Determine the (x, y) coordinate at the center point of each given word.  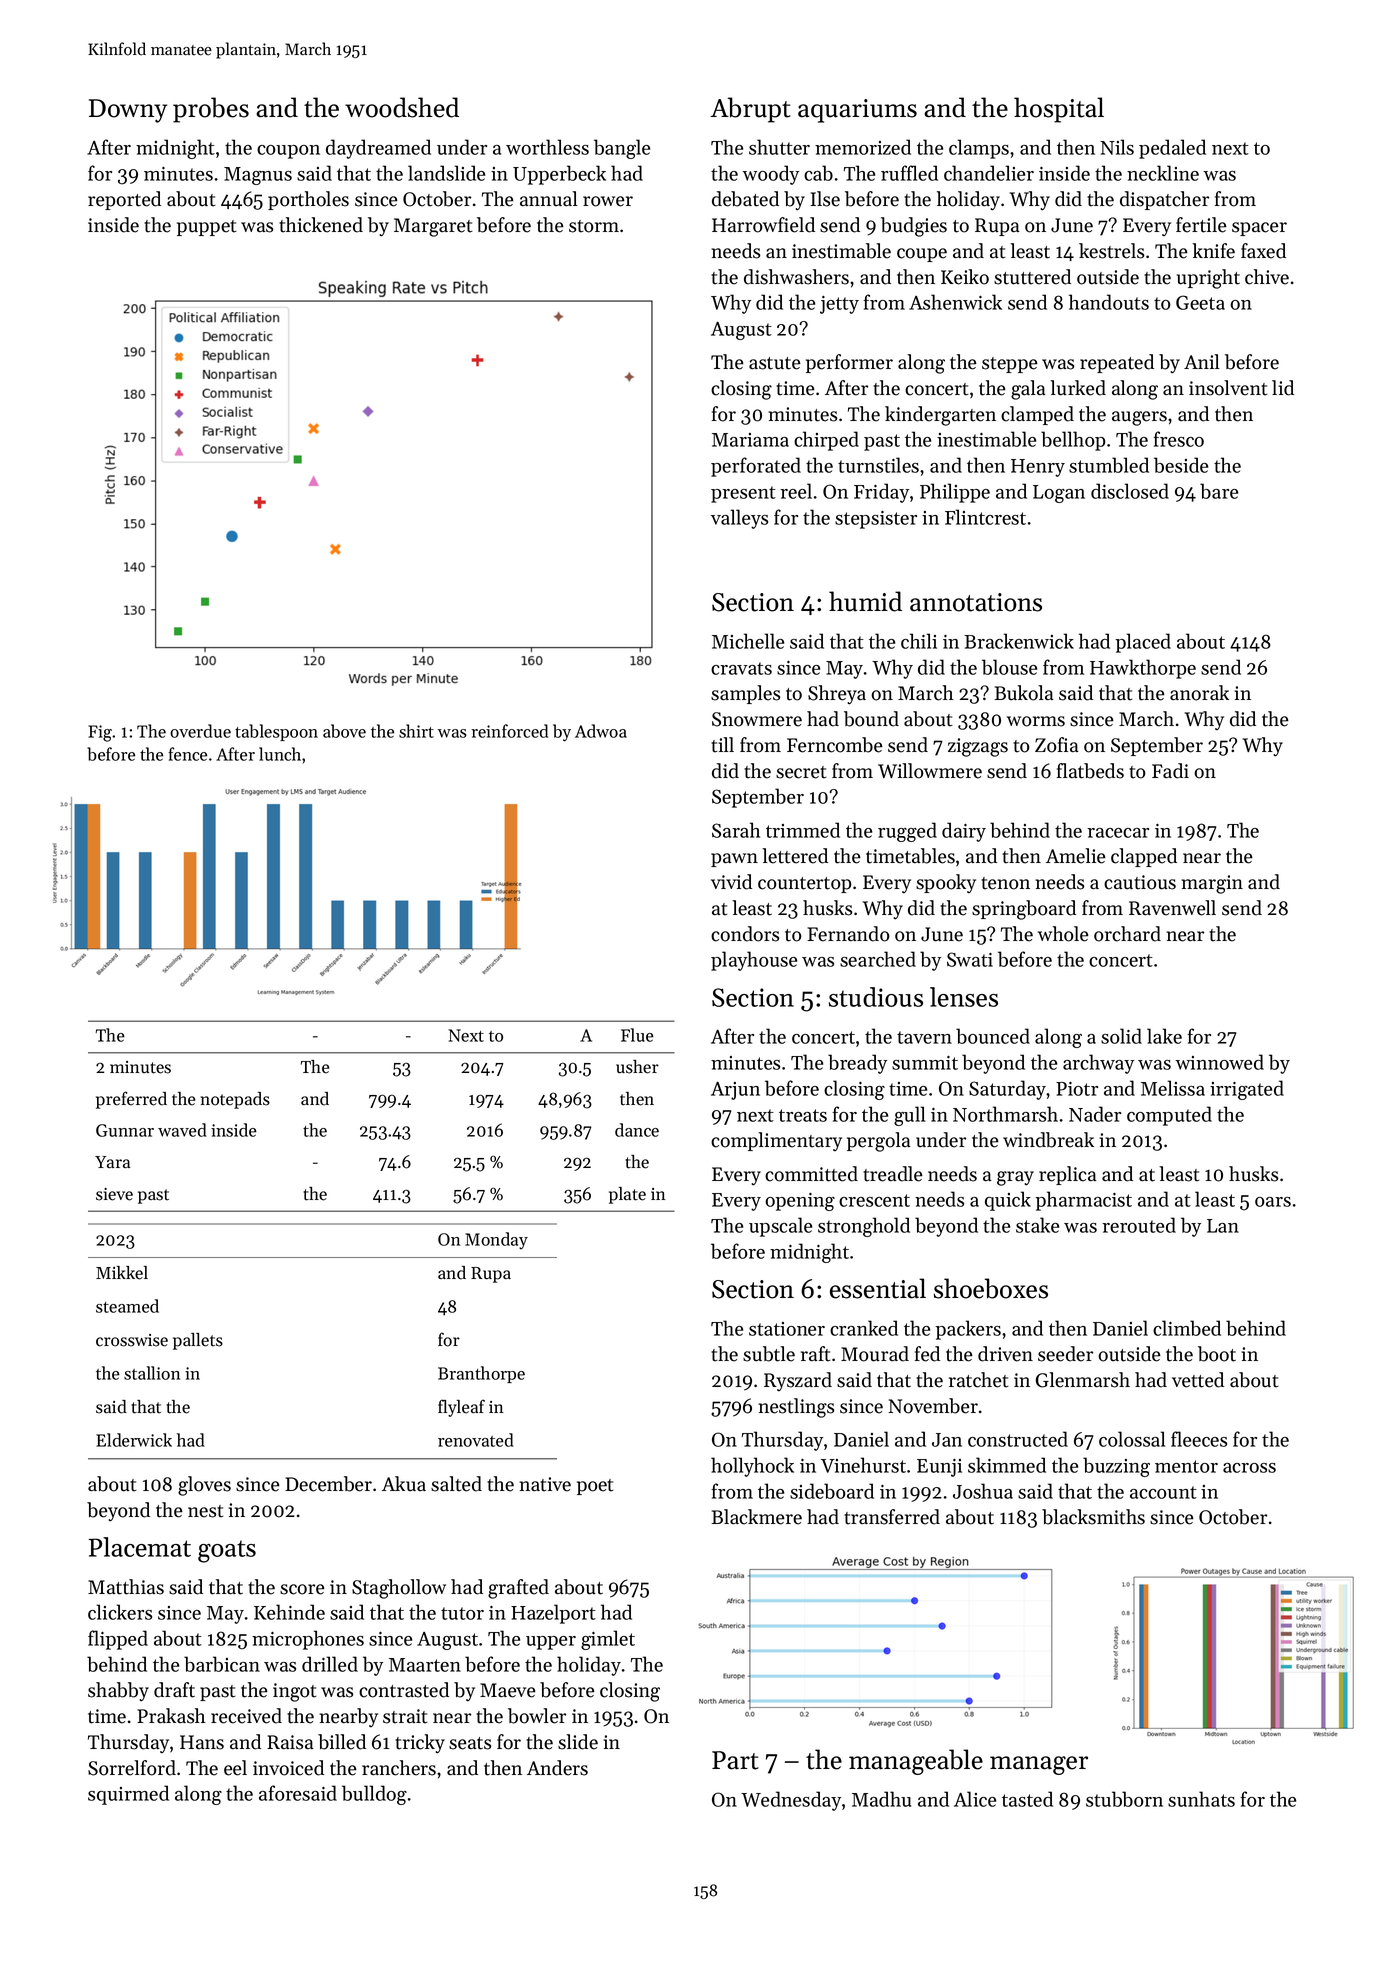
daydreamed (378, 149)
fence (187, 754)
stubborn (1124, 1799)
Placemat (140, 1547)
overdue (200, 731)
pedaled (1172, 149)
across (1249, 1468)
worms (1036, 721)
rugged (907, 832)
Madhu (881, 1799)
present (743, 494)
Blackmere (757, 1517)
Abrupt (750, 110)
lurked (1078, 388)
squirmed (128, 1795)
